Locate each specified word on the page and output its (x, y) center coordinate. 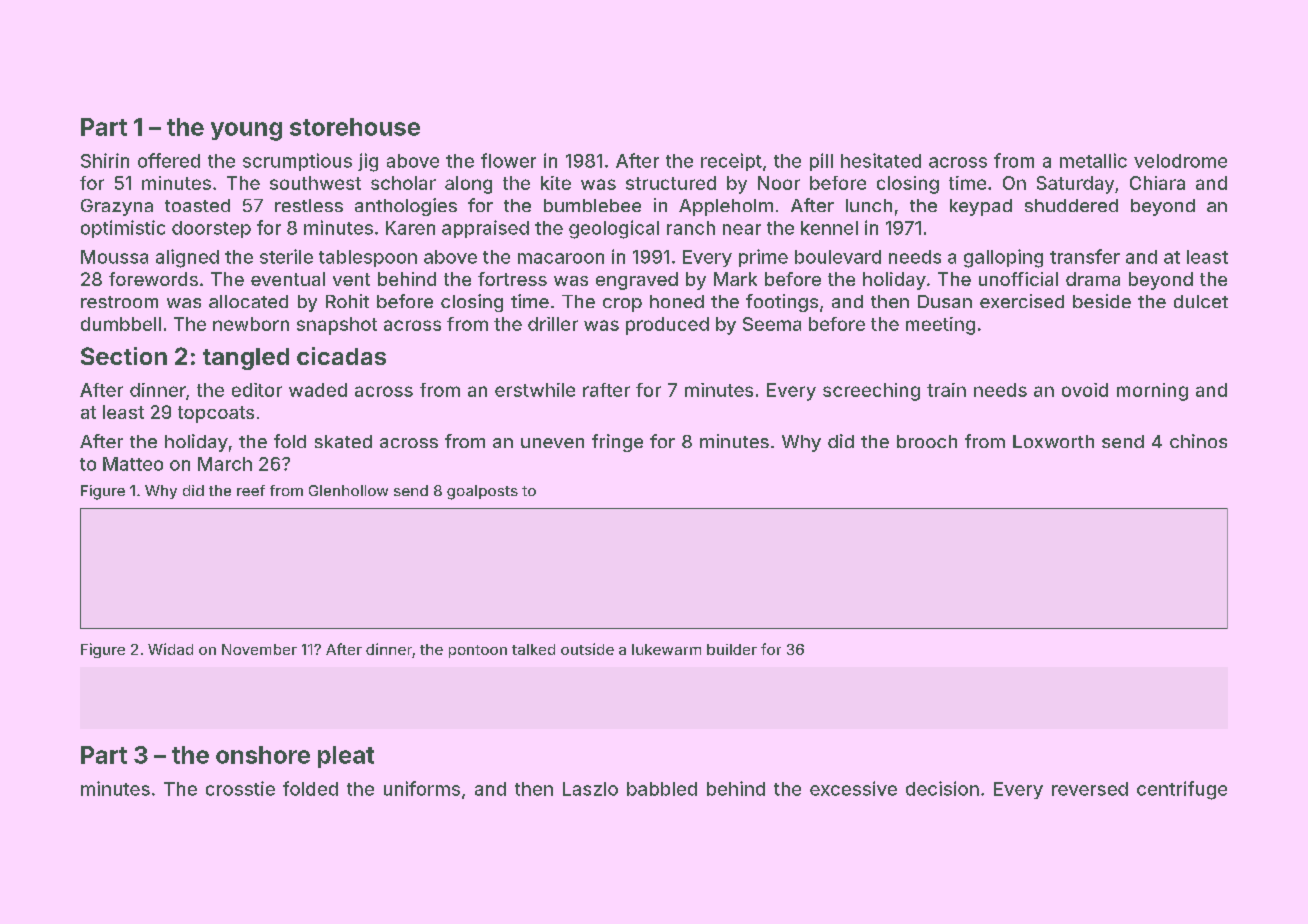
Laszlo (590, 789)
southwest (315, 183)
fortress (512, 279)
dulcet (1201, 301)
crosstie (240, 788)
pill (821, 162)
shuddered (1071, 205)
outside (587, 649)
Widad (170, 649)
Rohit (347, 301)
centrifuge (1182, 790)
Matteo (133, 464)
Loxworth (1053, 441)
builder (732, 649)
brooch (927, 441)
